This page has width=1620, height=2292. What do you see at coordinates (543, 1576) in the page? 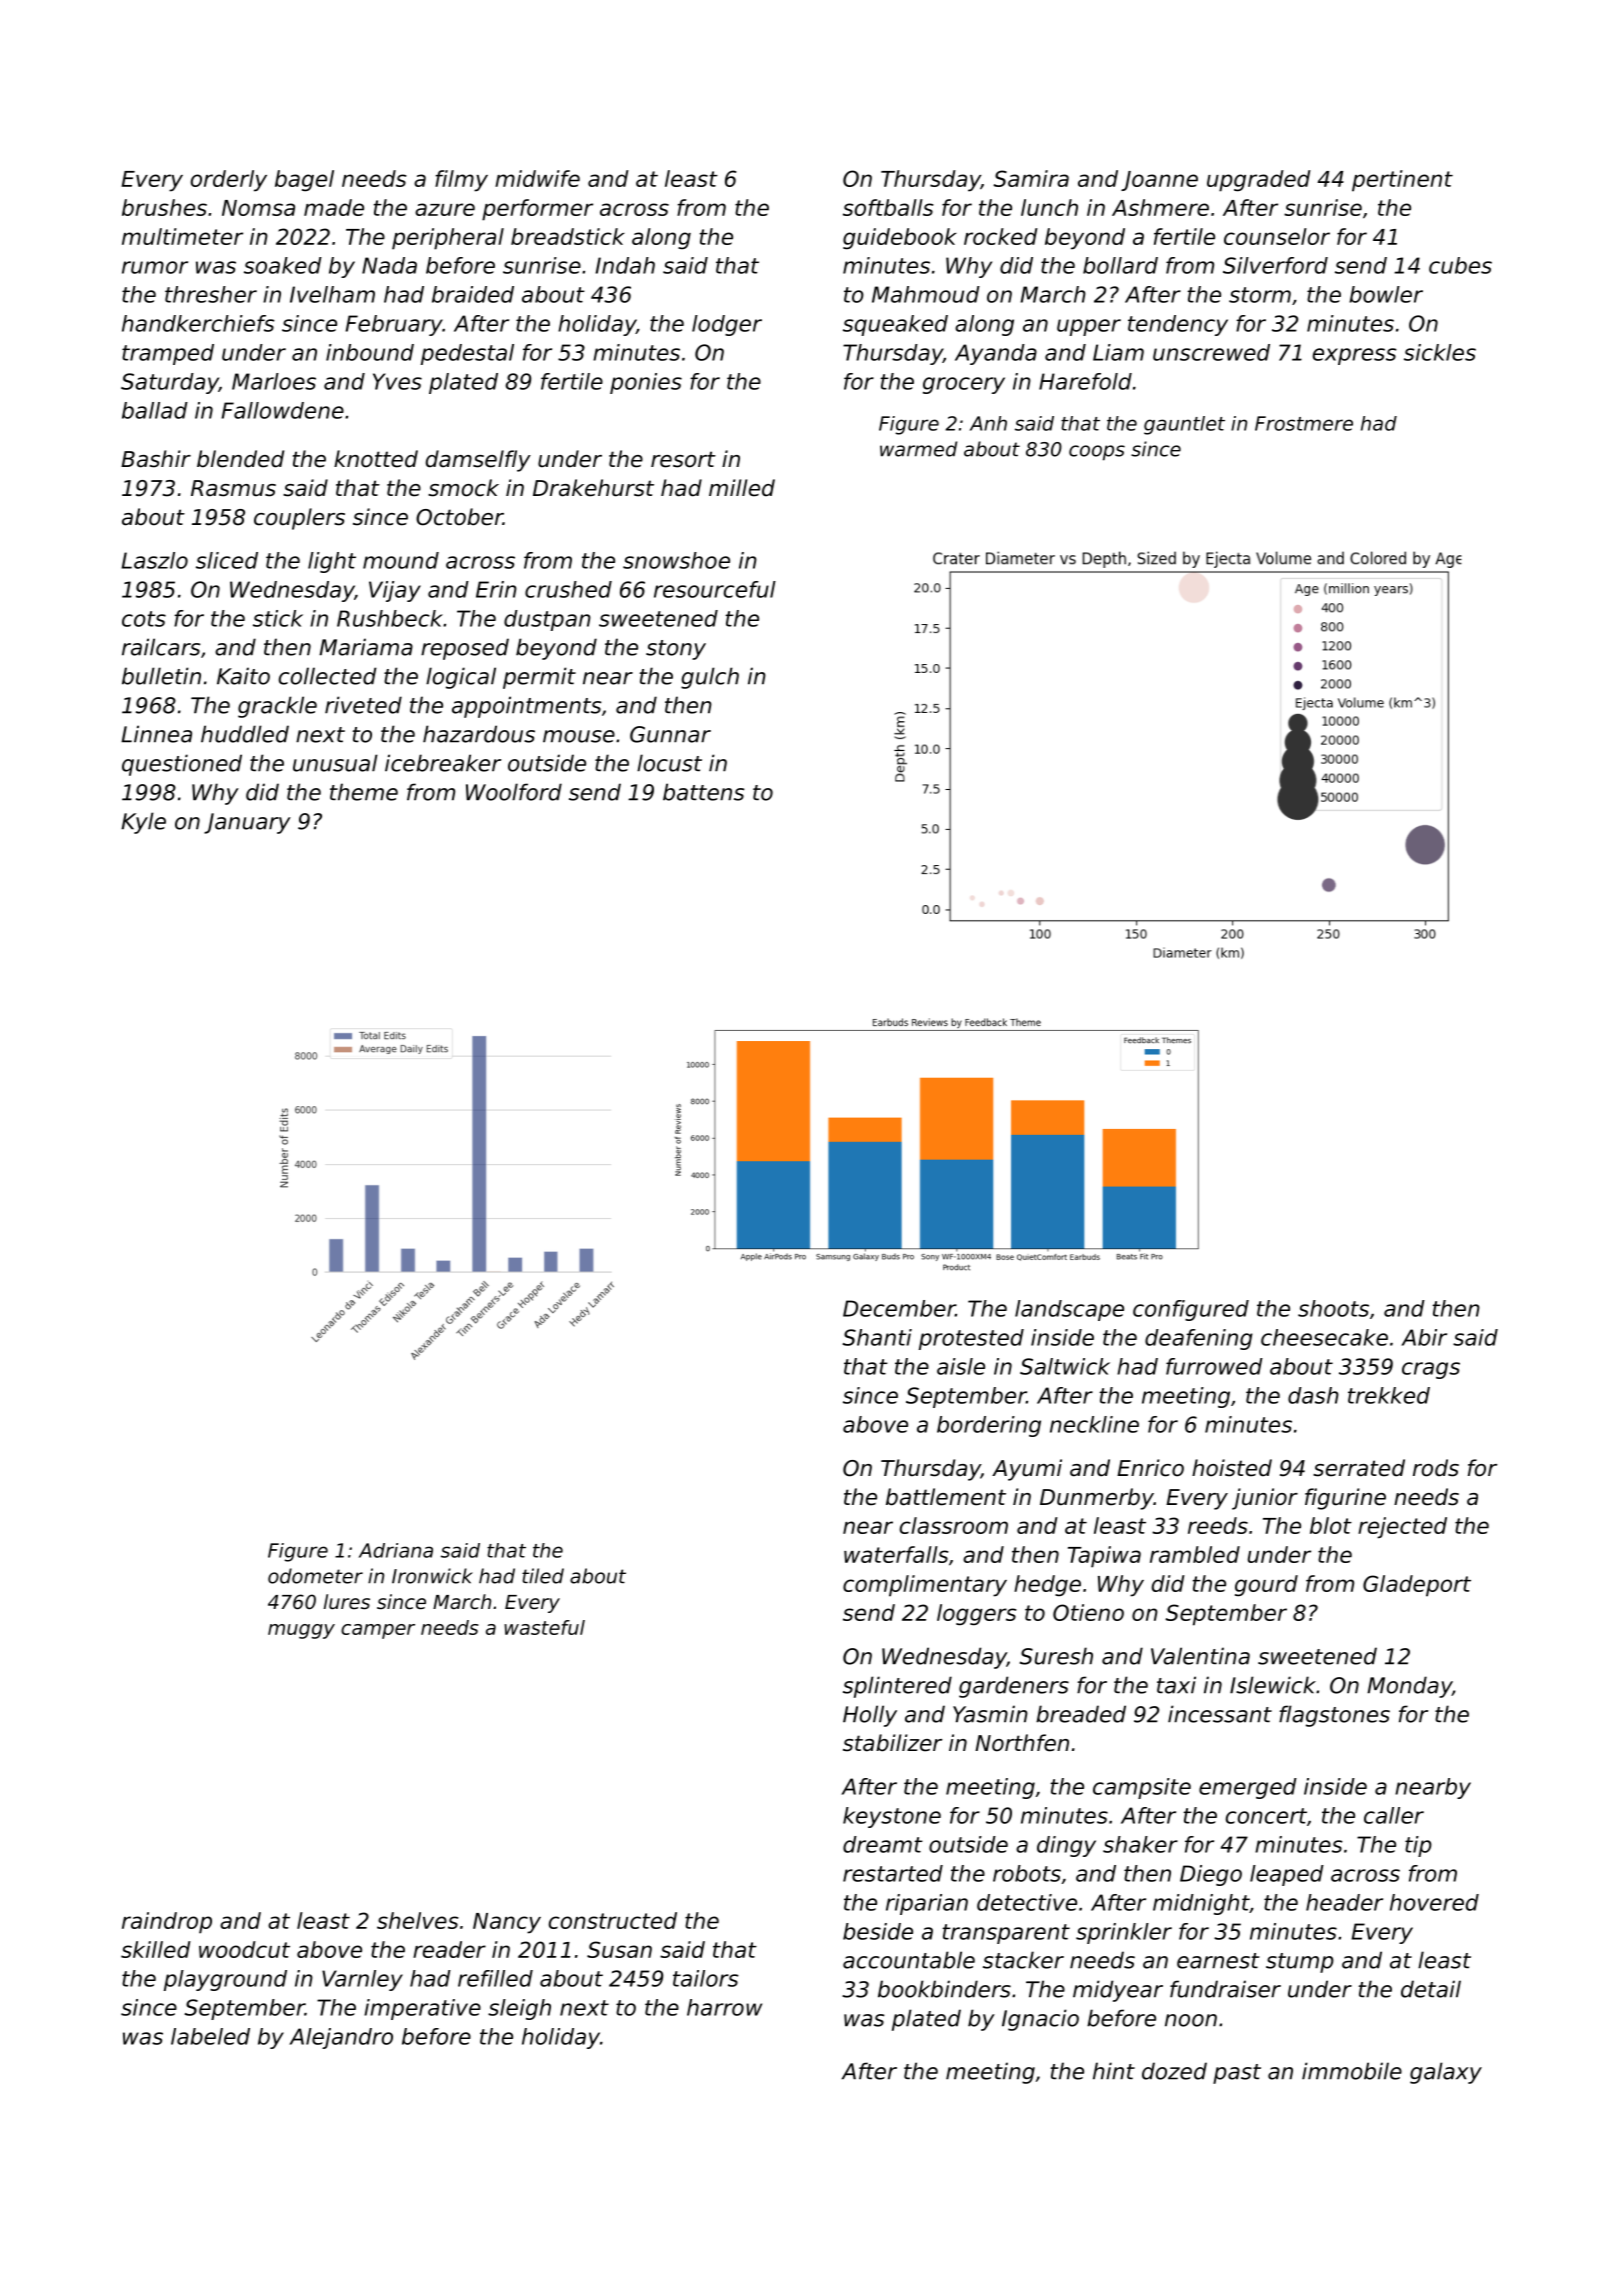
I see `tiled` at bounding box center [543, 1576].
